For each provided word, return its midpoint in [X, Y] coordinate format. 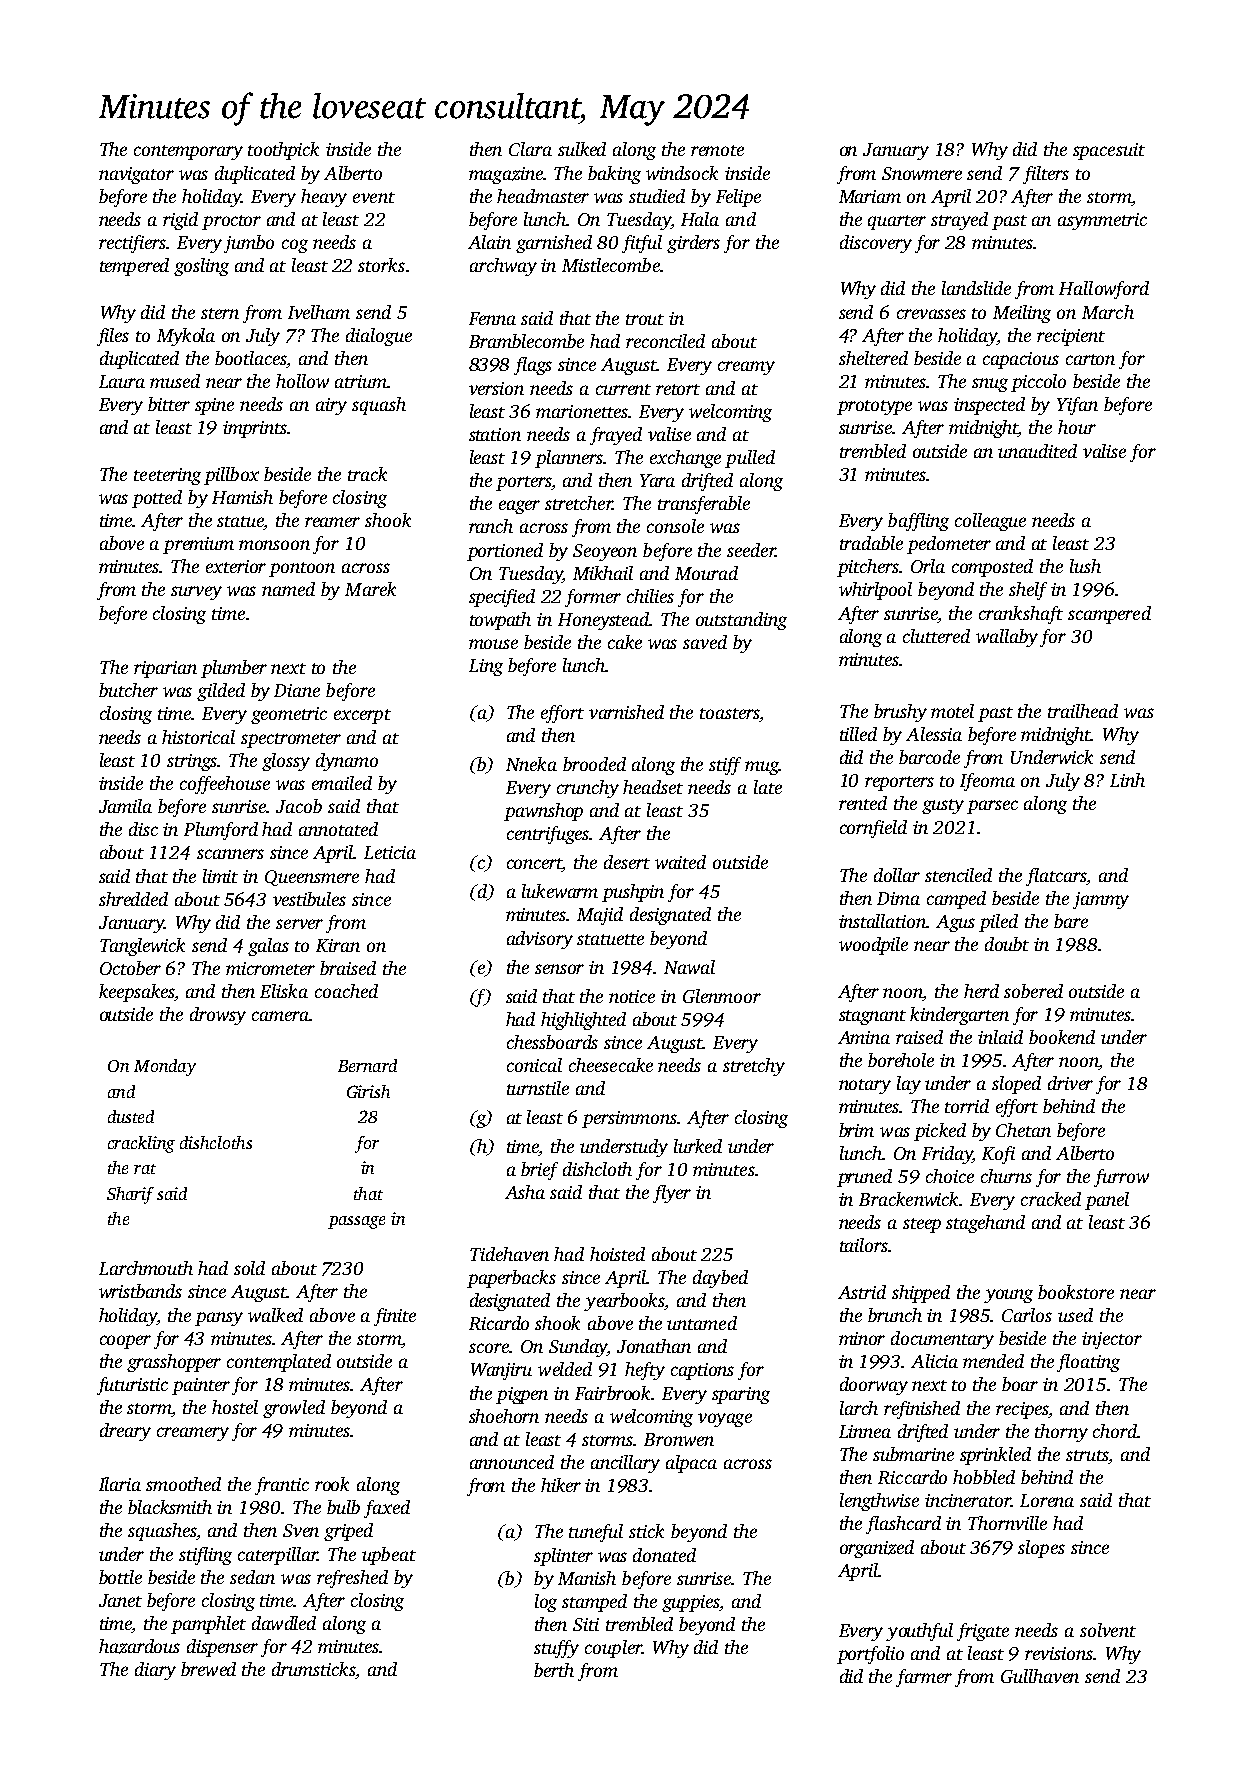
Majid [600, 916]
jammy [1101, 900]
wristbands [140, 1291]
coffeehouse [225, 785]
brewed [208, 1669]
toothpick [283, 151]
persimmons [629, 1119]
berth [554, 1670]
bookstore [1076, 1292]
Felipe [738, 198]
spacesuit [1109, 151]
